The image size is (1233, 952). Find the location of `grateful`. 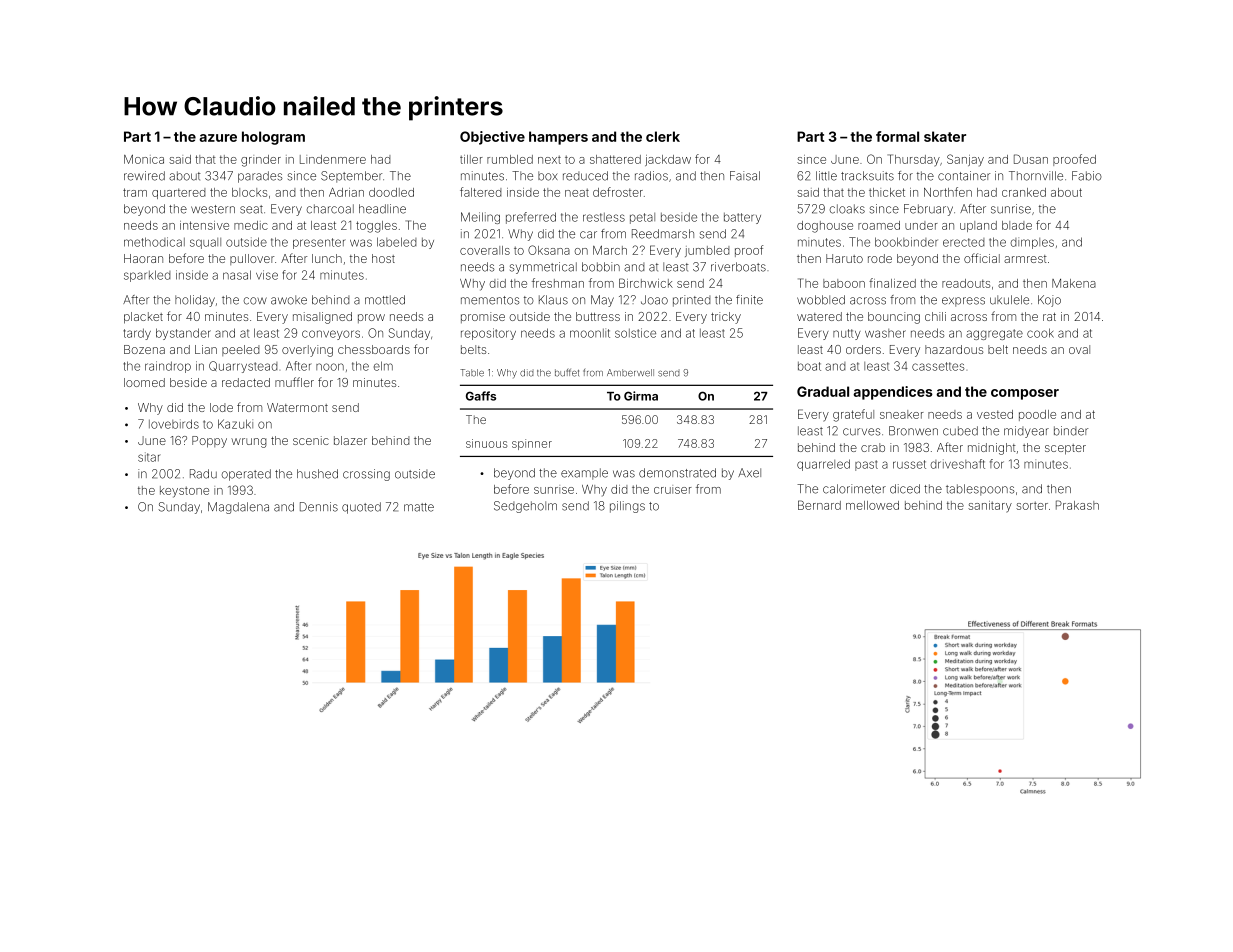

grateful is located at coordinates (853, 415).
